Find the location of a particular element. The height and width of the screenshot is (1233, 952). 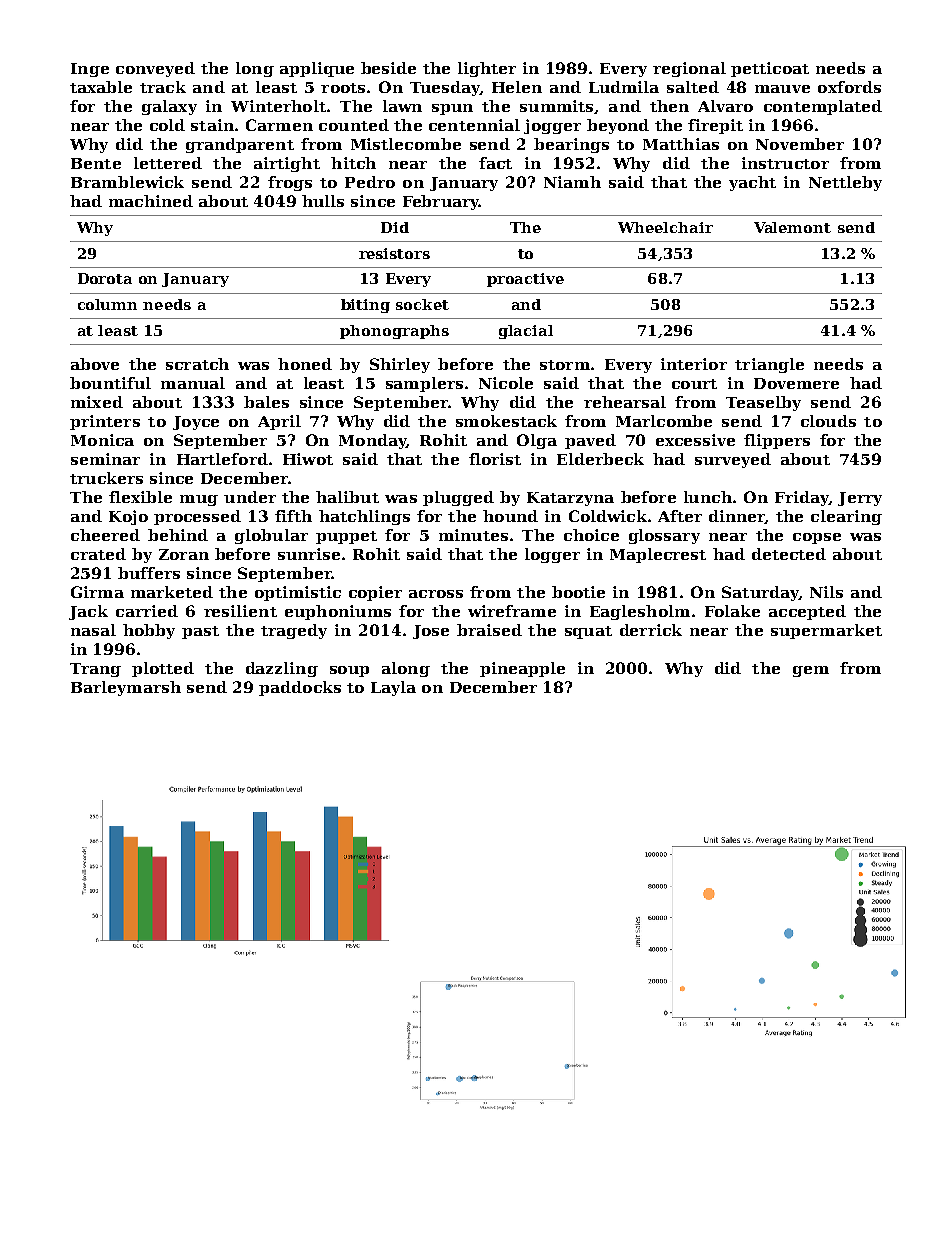

buffers is located at coordinates (149, 573).
